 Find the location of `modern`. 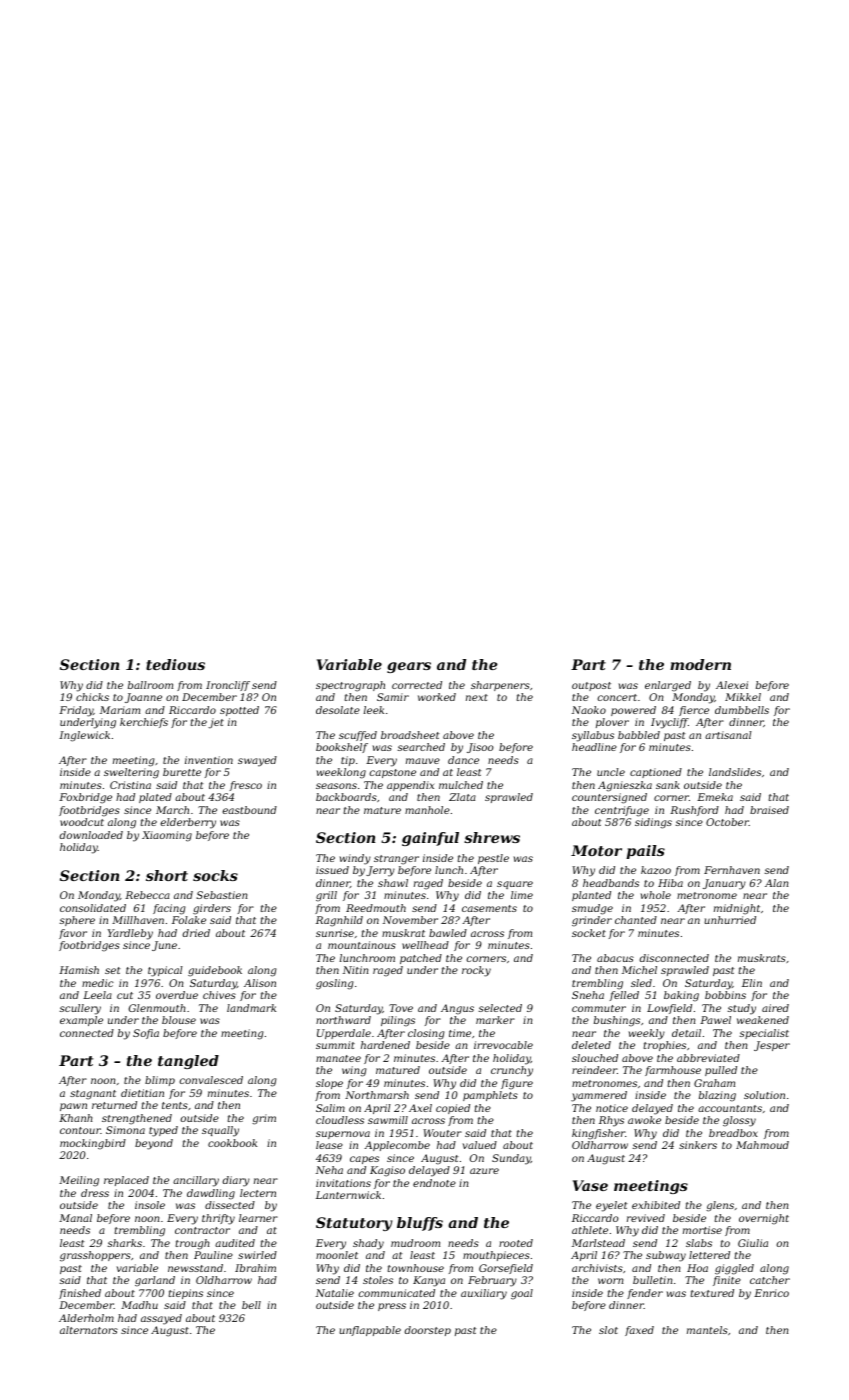

modern is located at coordinates (700, 664).
